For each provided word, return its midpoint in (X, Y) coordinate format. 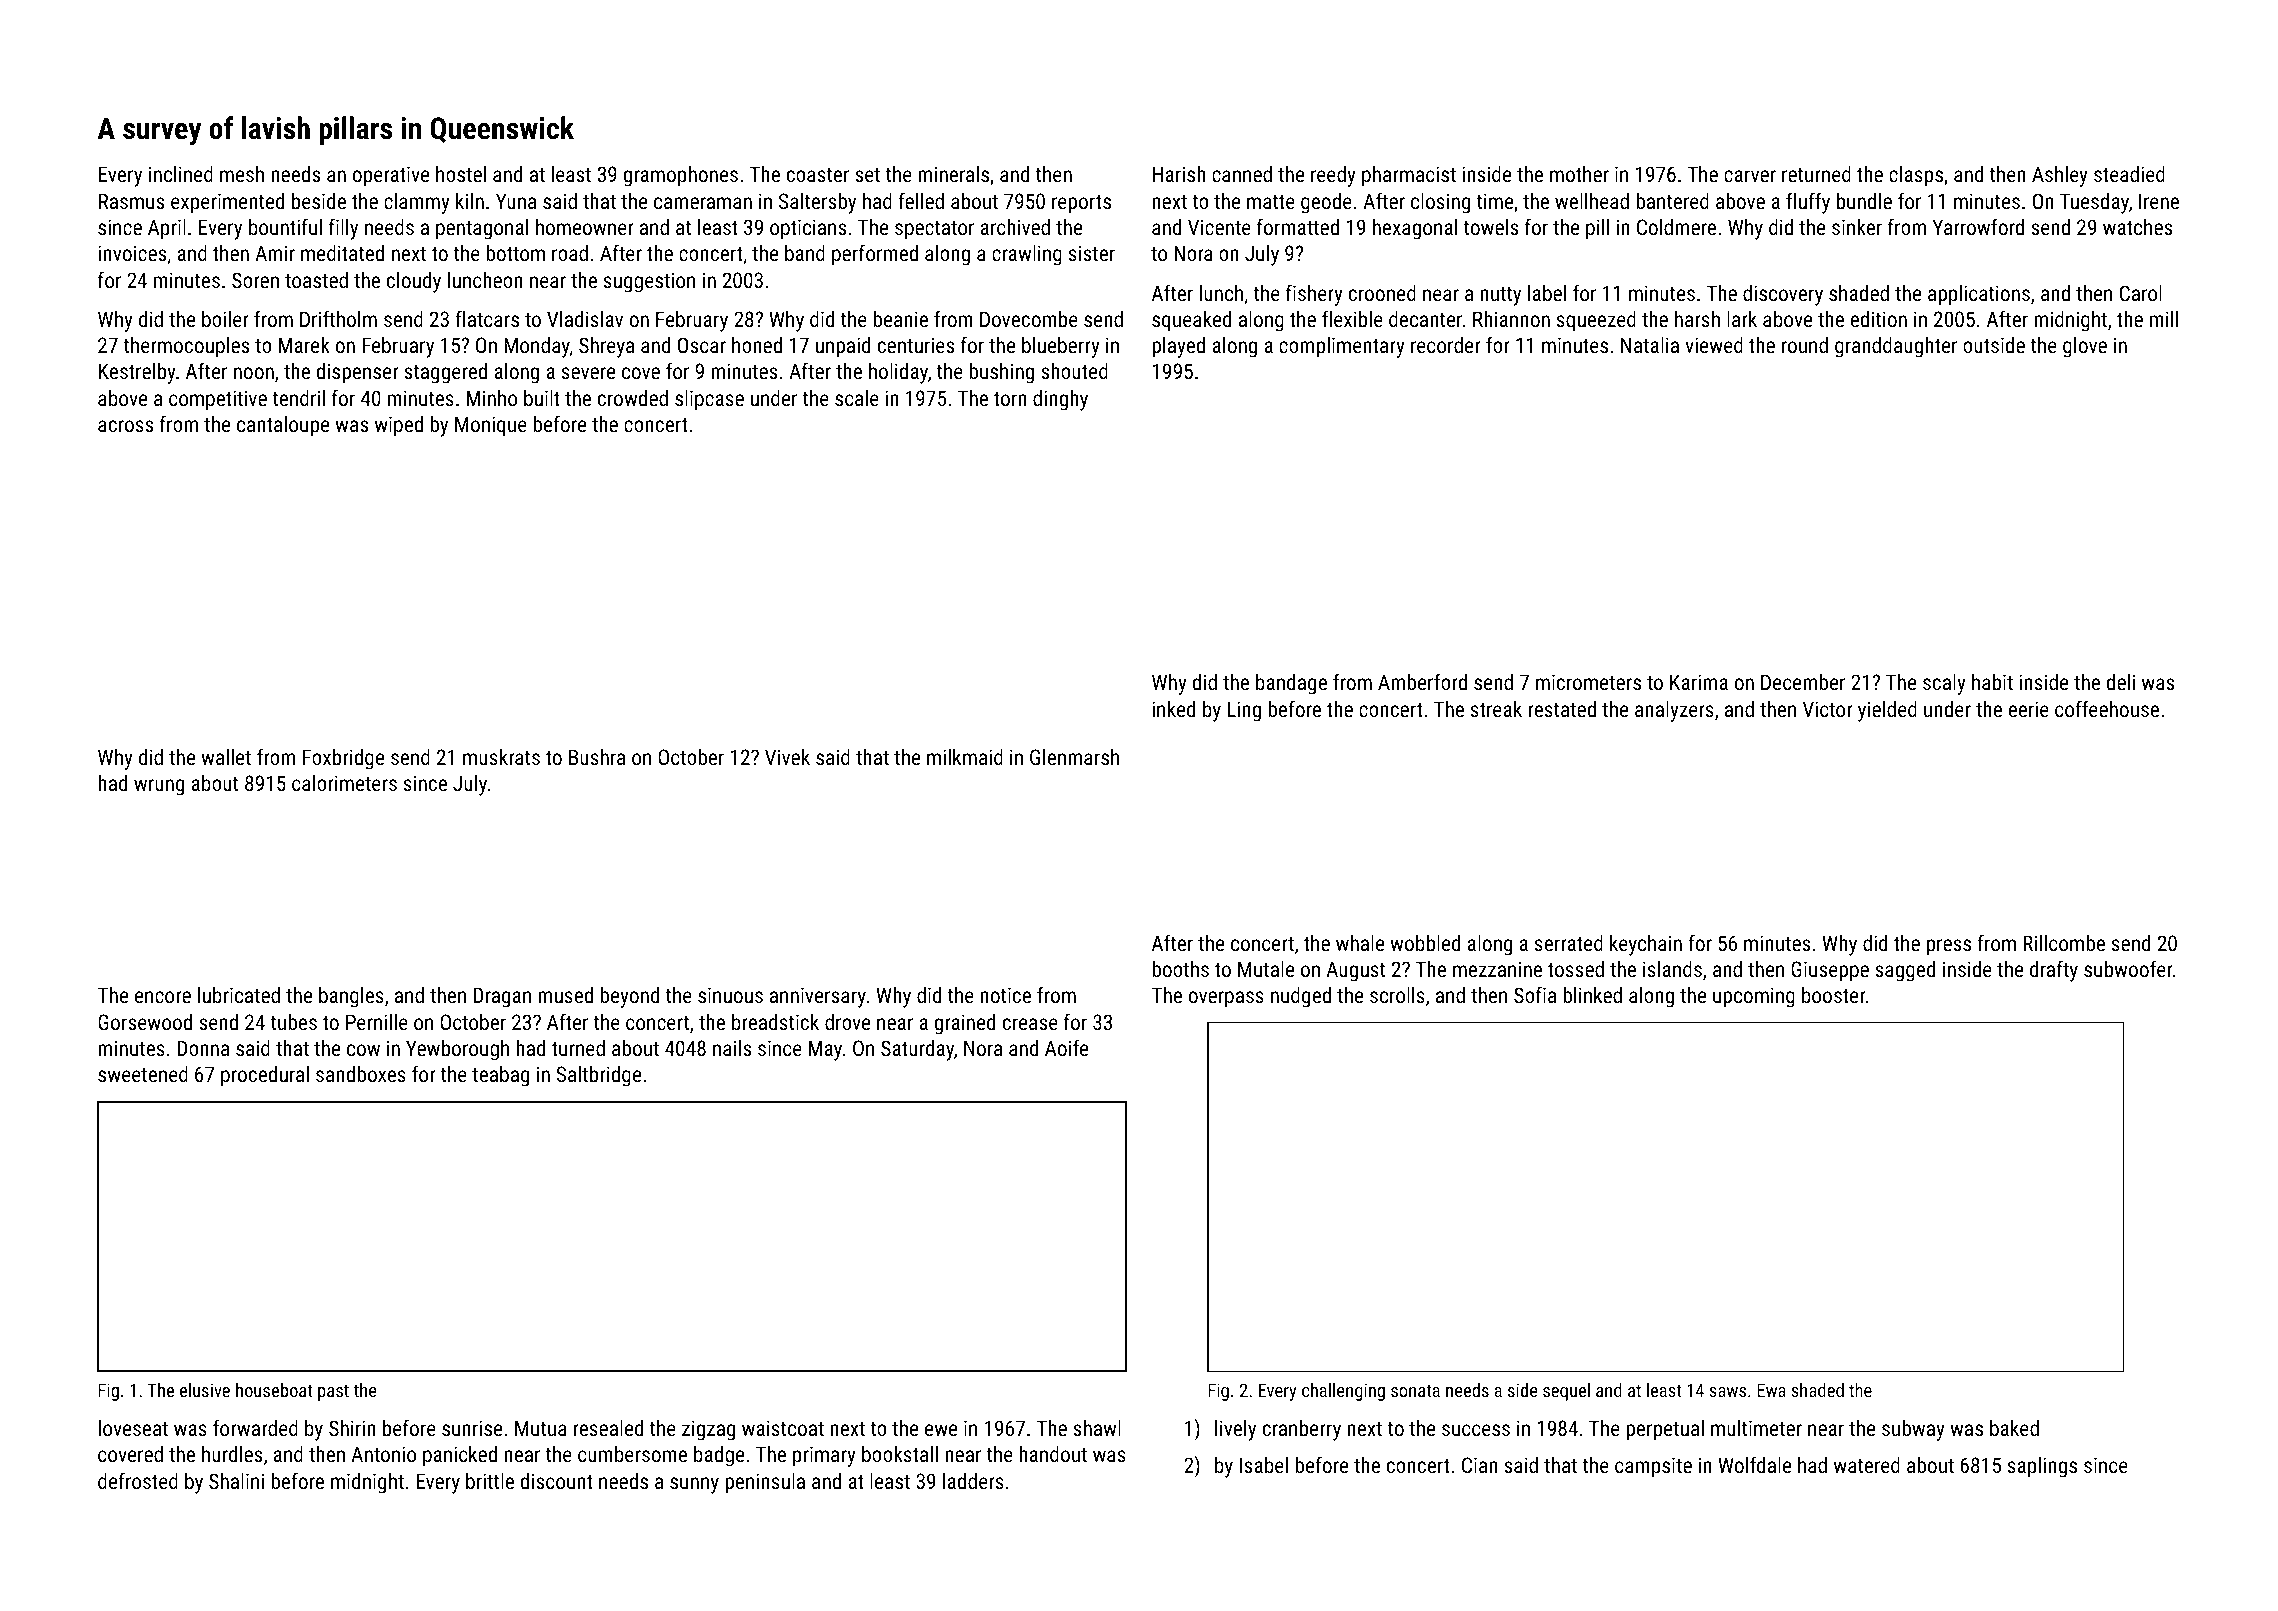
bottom (515, 253)
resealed (608, 1428)
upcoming (1754, 997)
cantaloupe (283, 426)
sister (1092, 253)
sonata (1415, 1390)
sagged (1905, 971)
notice (1005, 995)
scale (857, 398)
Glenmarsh (1074, 757)
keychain (1646, 945)
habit (1992, 682)
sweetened (143, 1074)
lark (1742, 319)
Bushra (597, 757)
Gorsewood (145, 1022)
